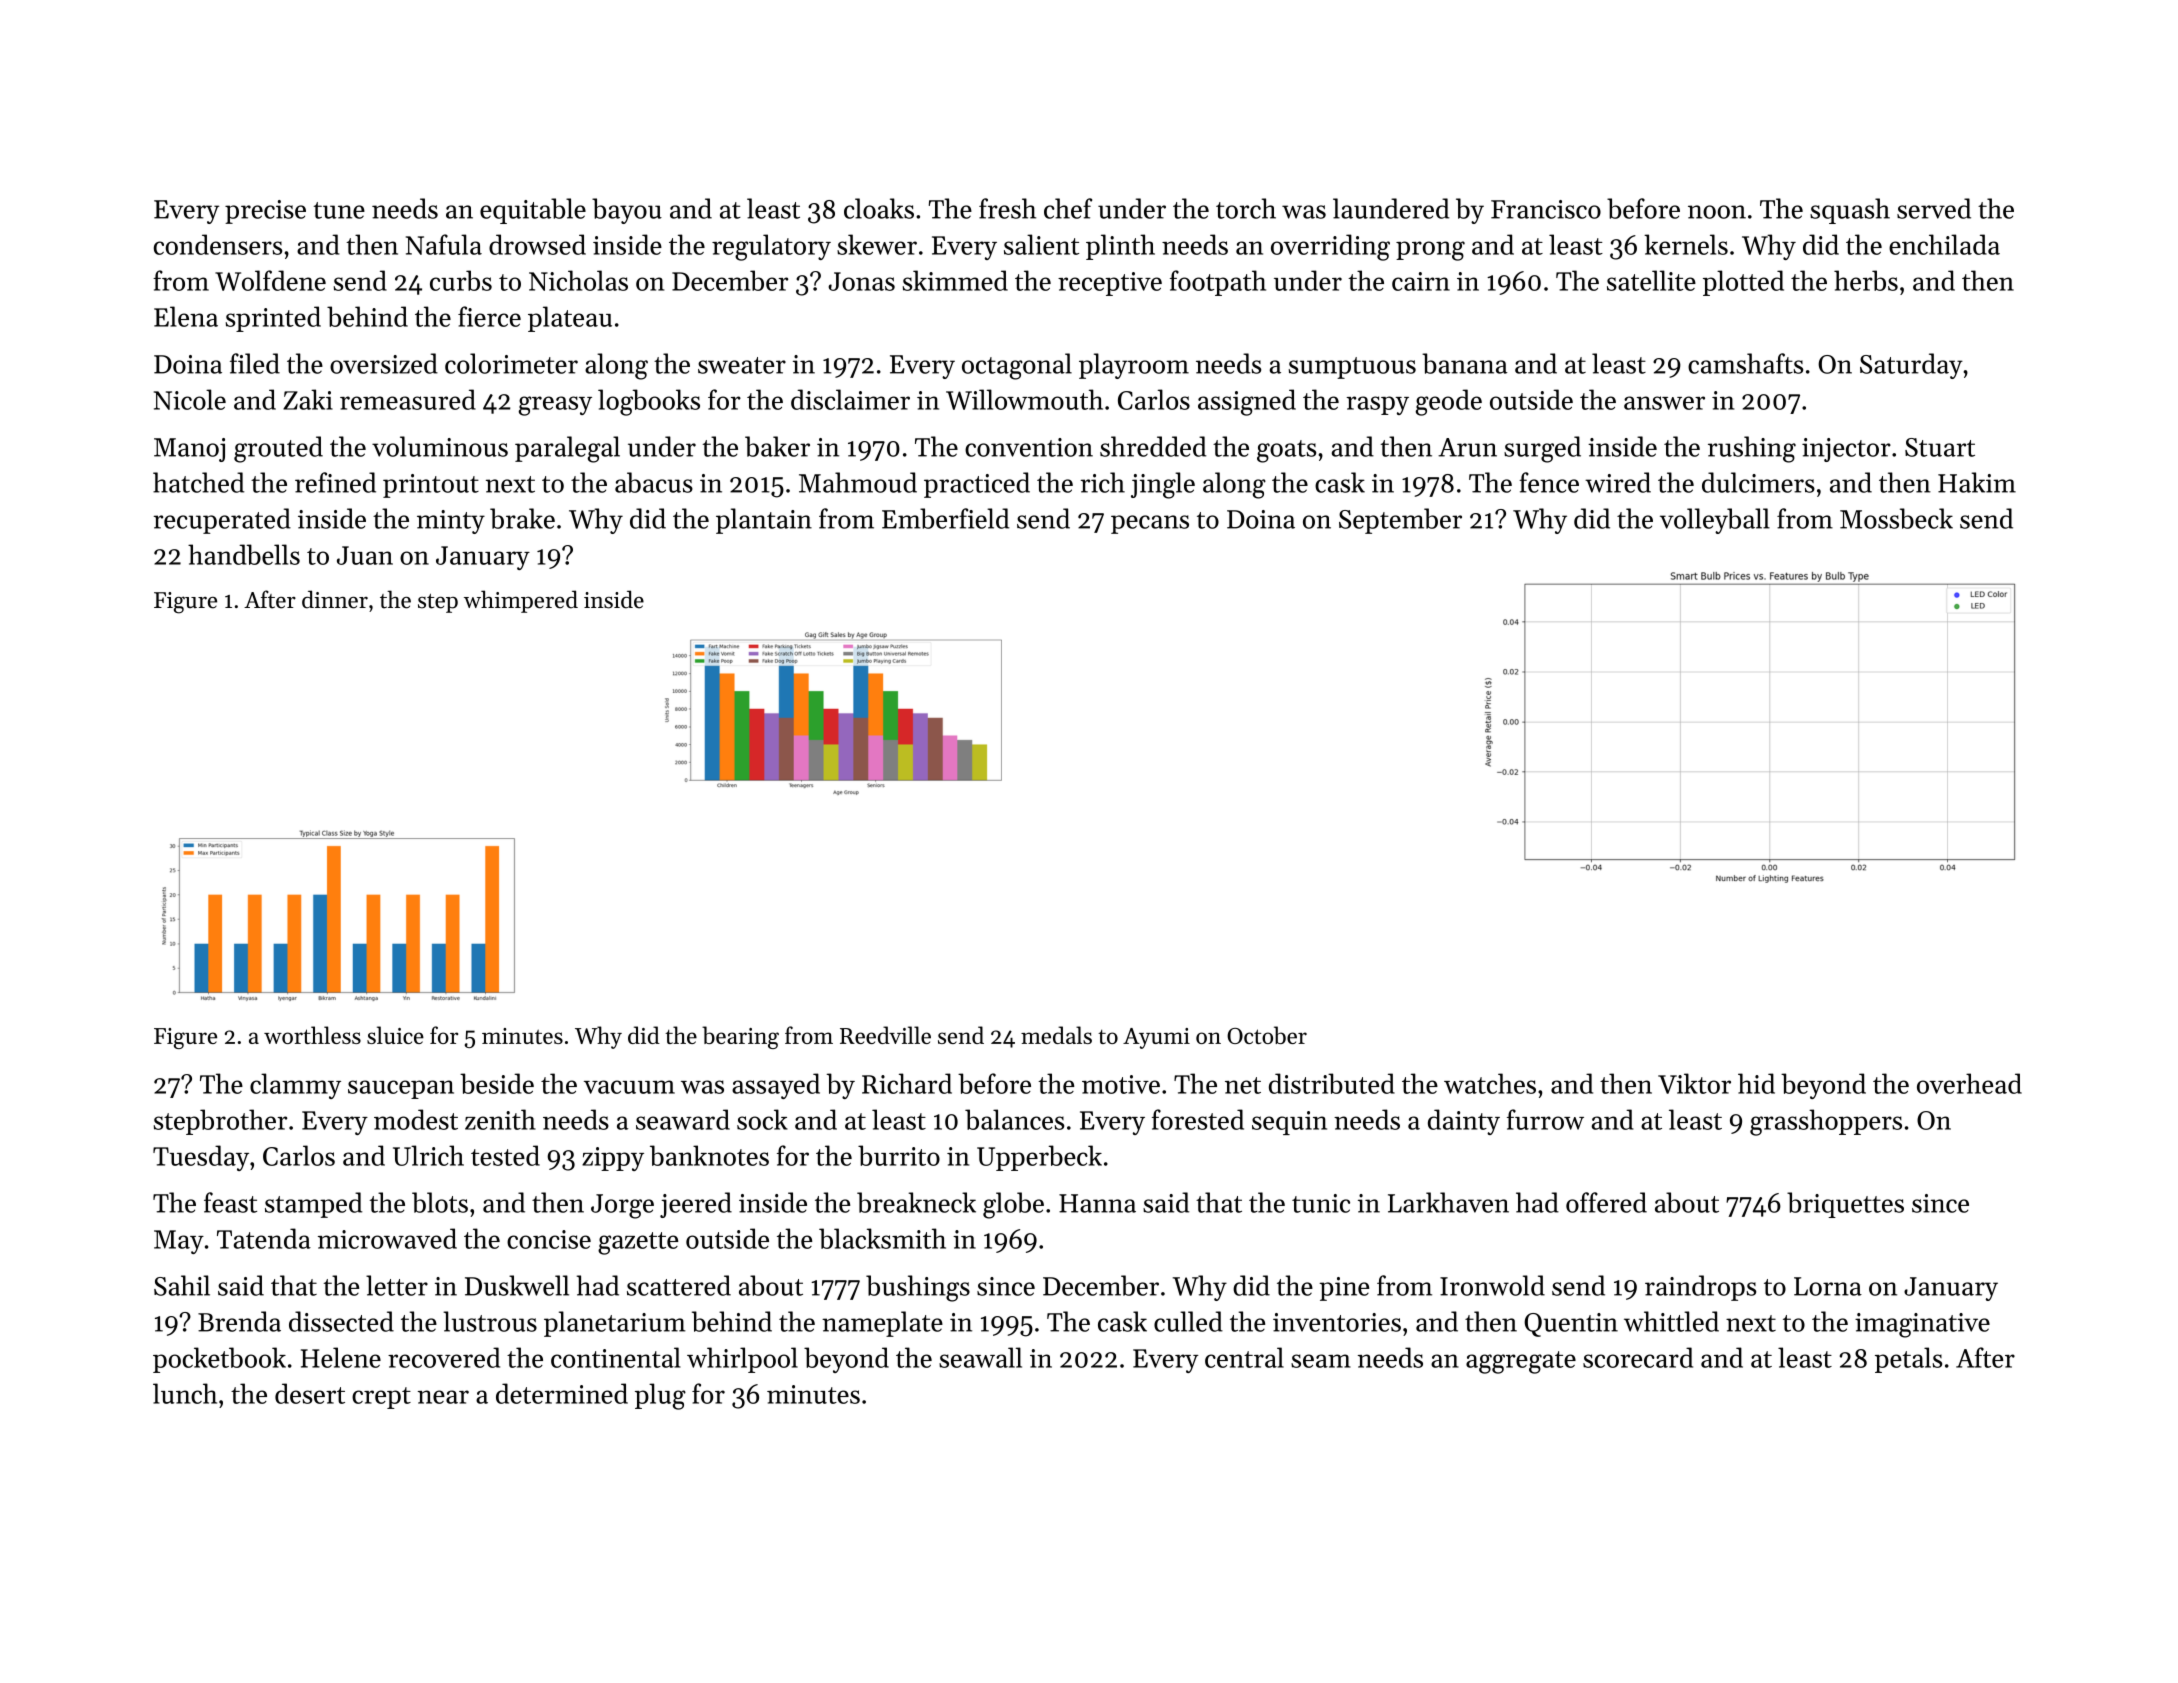  What do you see at coordinates (335, 599) in the screenshot?
I see `dinner` at bounding box center [335, 599].
